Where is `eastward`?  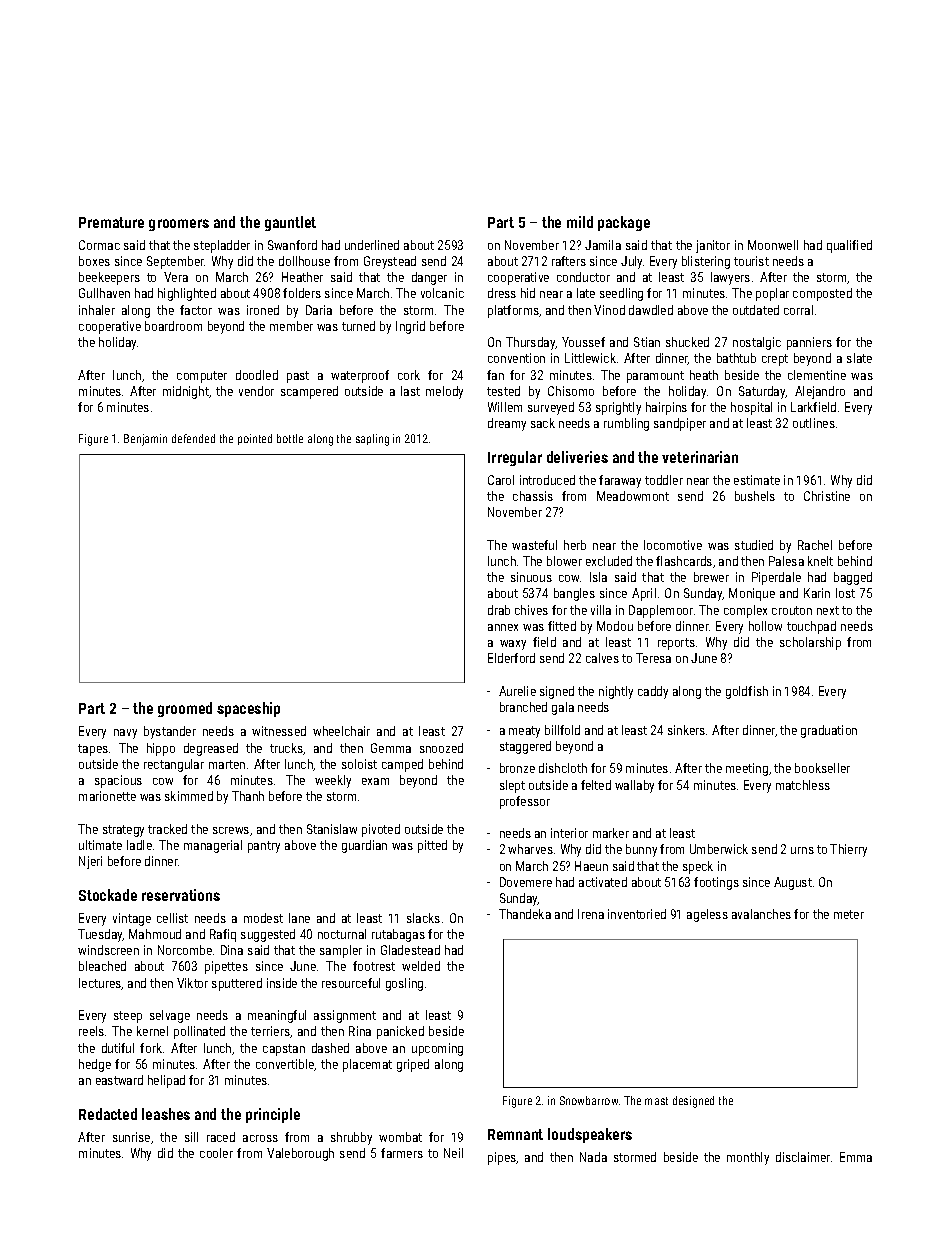
eastward is located at coordinates (119, 1080).
